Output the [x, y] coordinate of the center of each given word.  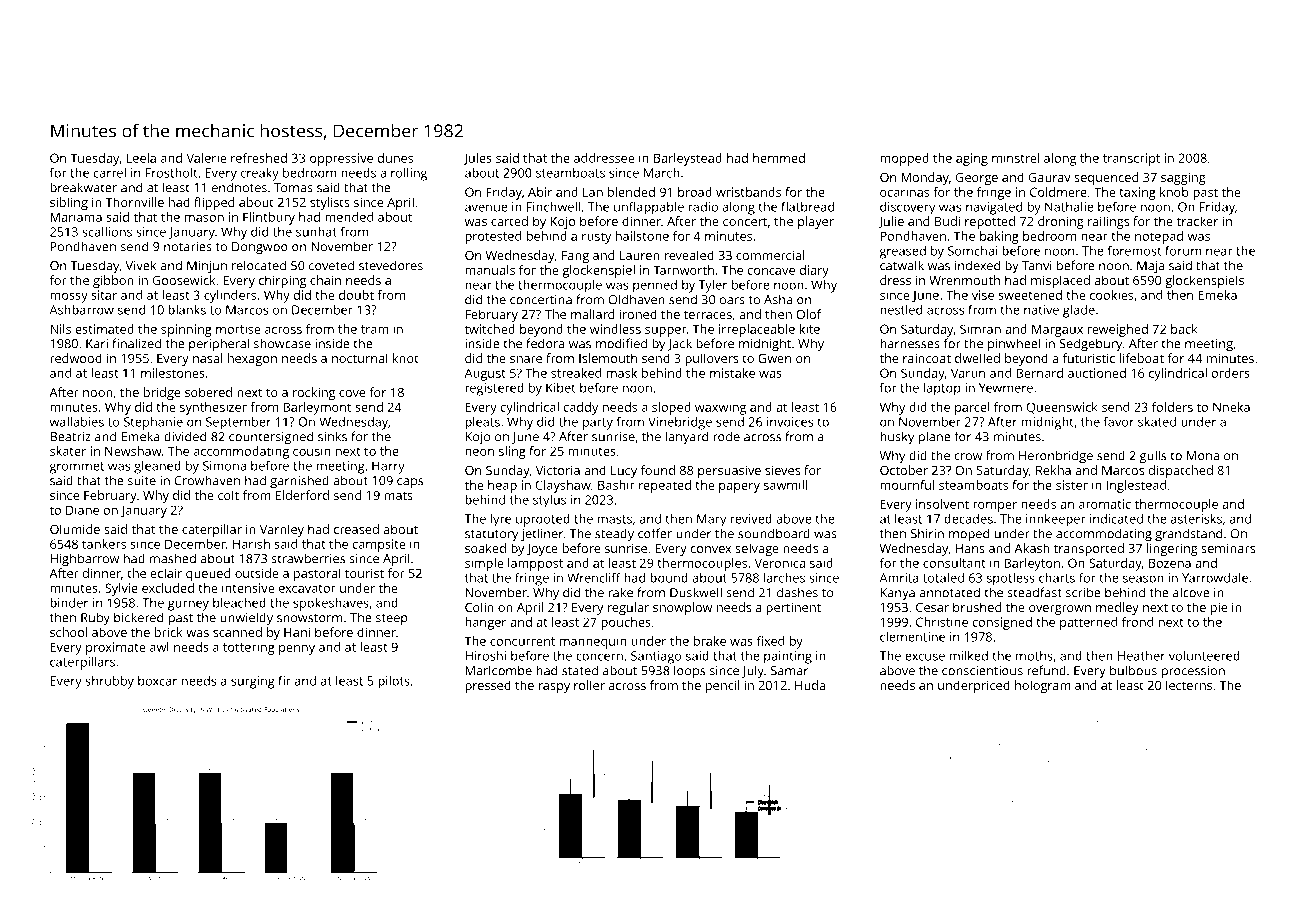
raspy [554, 688]
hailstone [642, 236]
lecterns [1189, 685]
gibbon [113, 281]
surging [253, 682]
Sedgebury [1090, 345]
